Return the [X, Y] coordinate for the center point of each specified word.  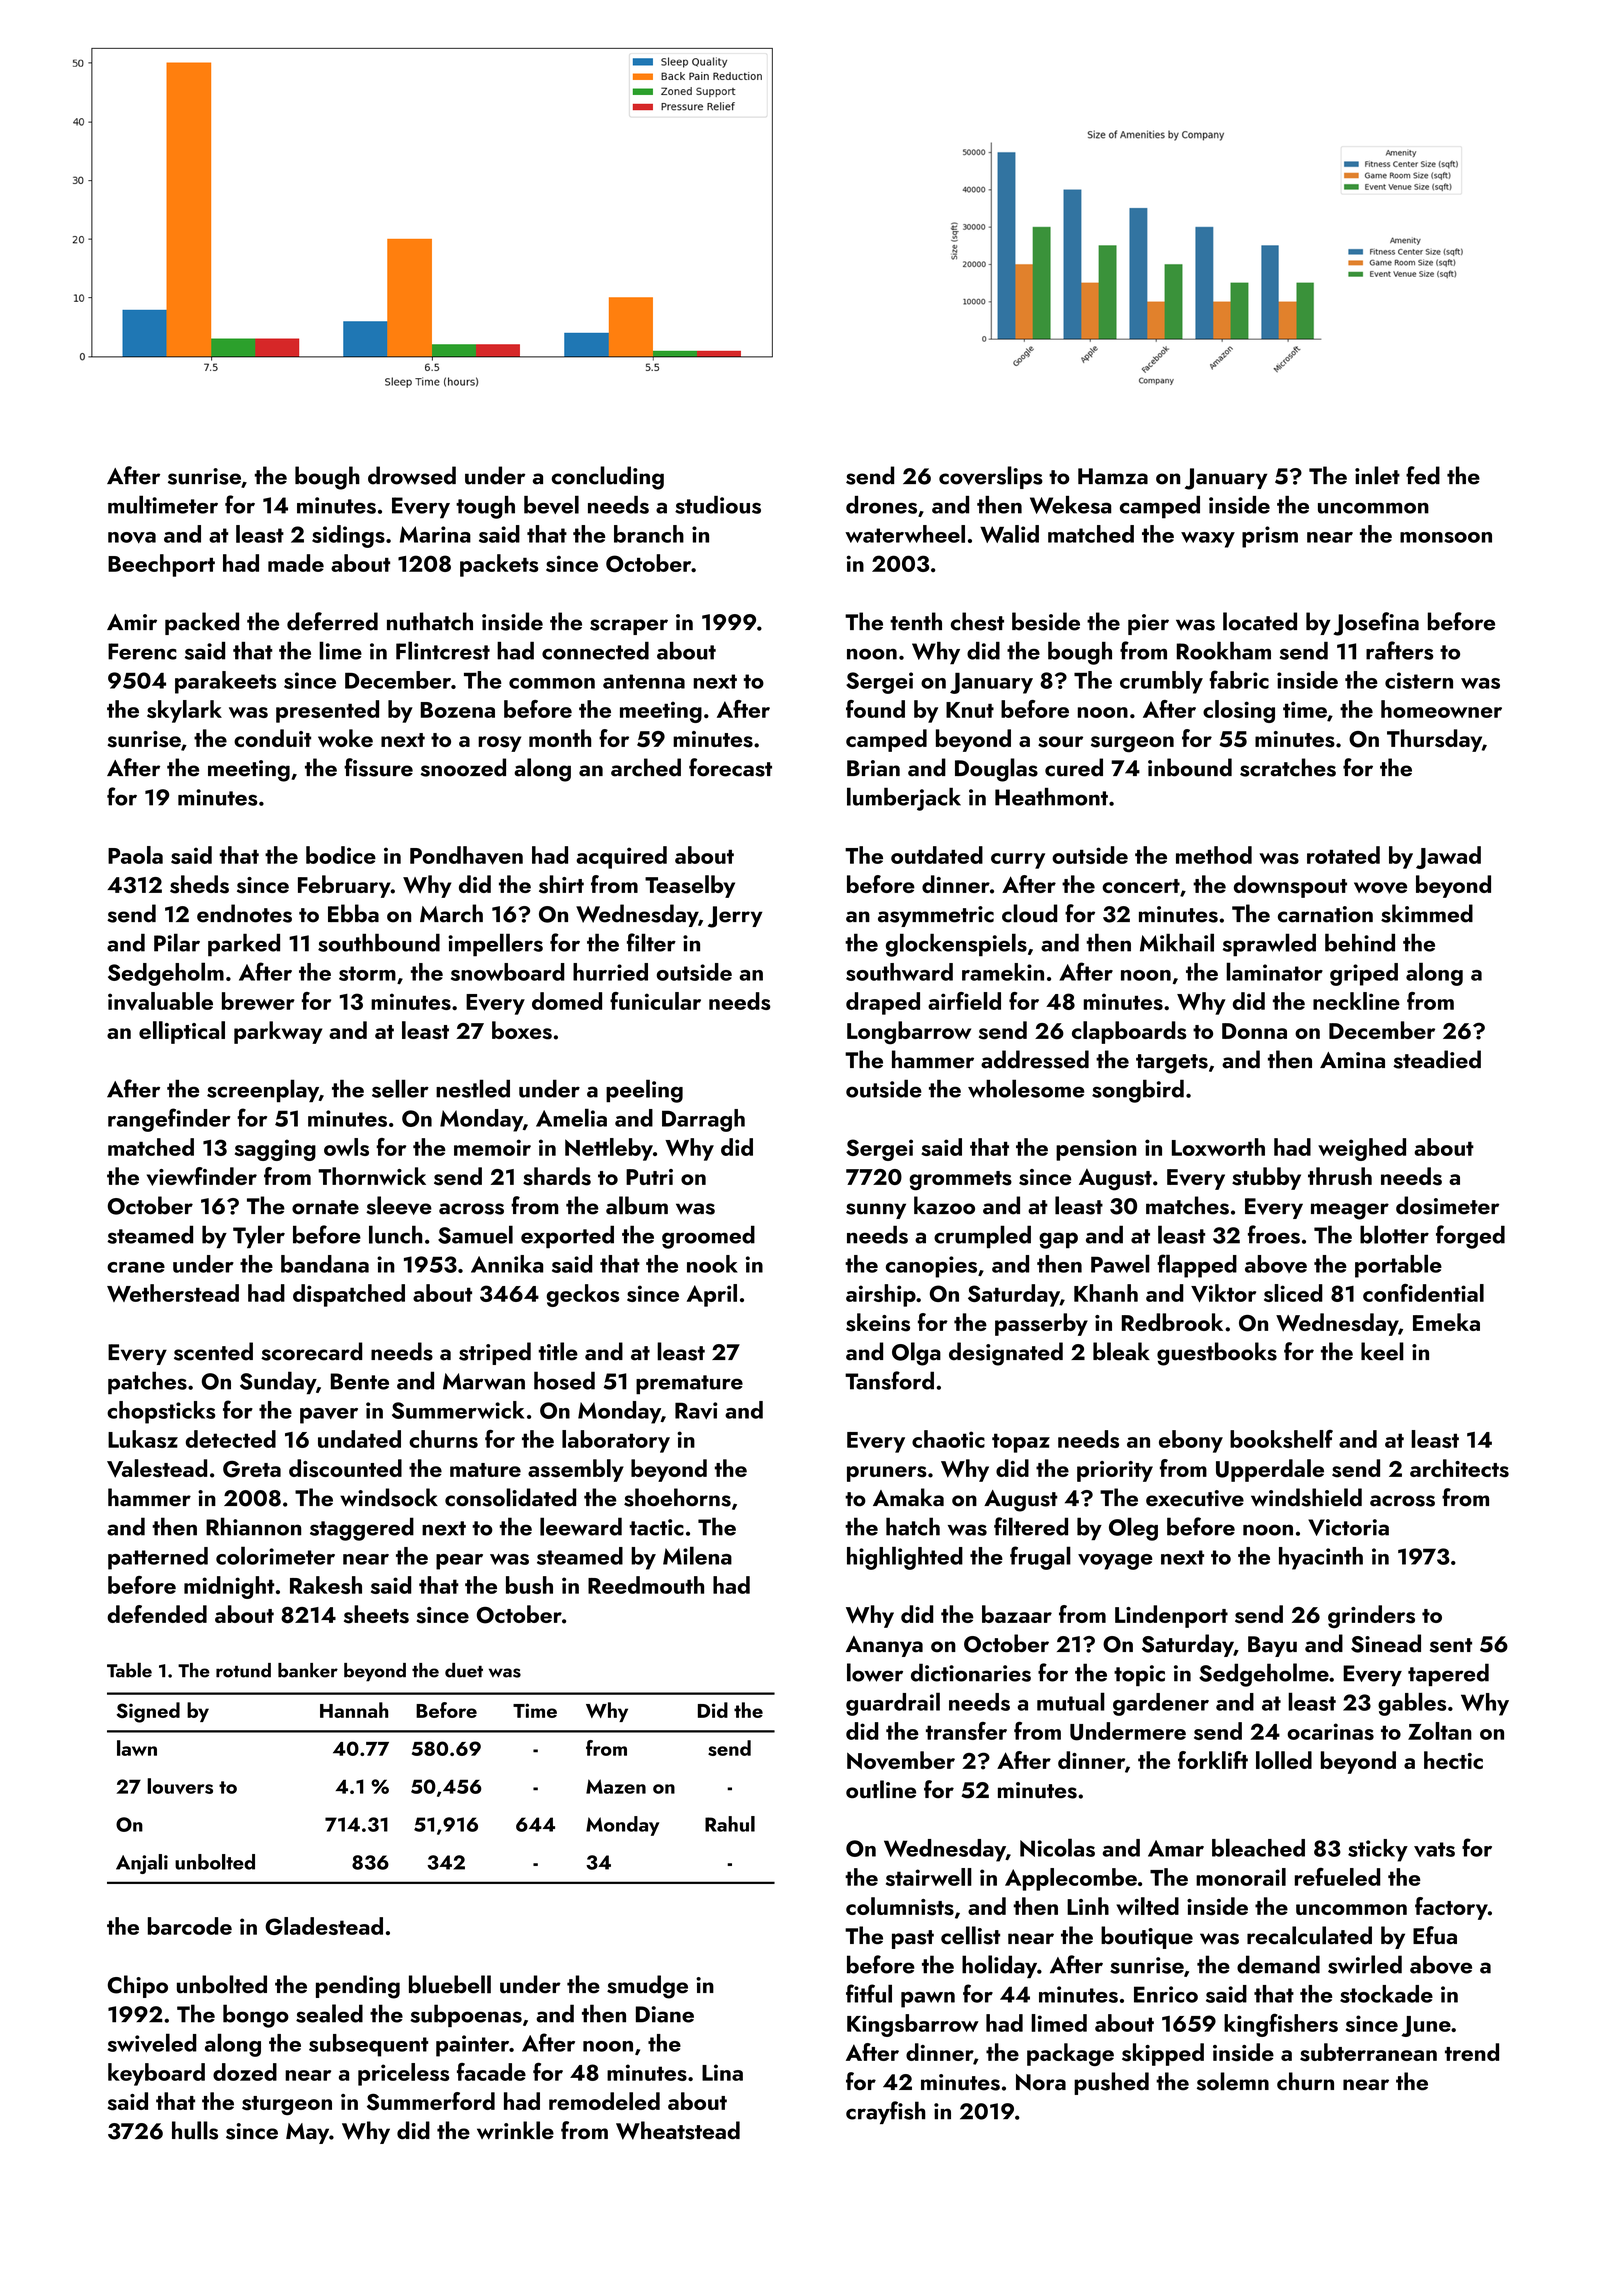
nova [132, 537]
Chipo [138, 1986]
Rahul [730, 1824]
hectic [1453, 1760]
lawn [137, 1748]
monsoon [1446, 537]
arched [646, 767]
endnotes [244, 913]
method [1214, 855]
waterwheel [905, 534]
